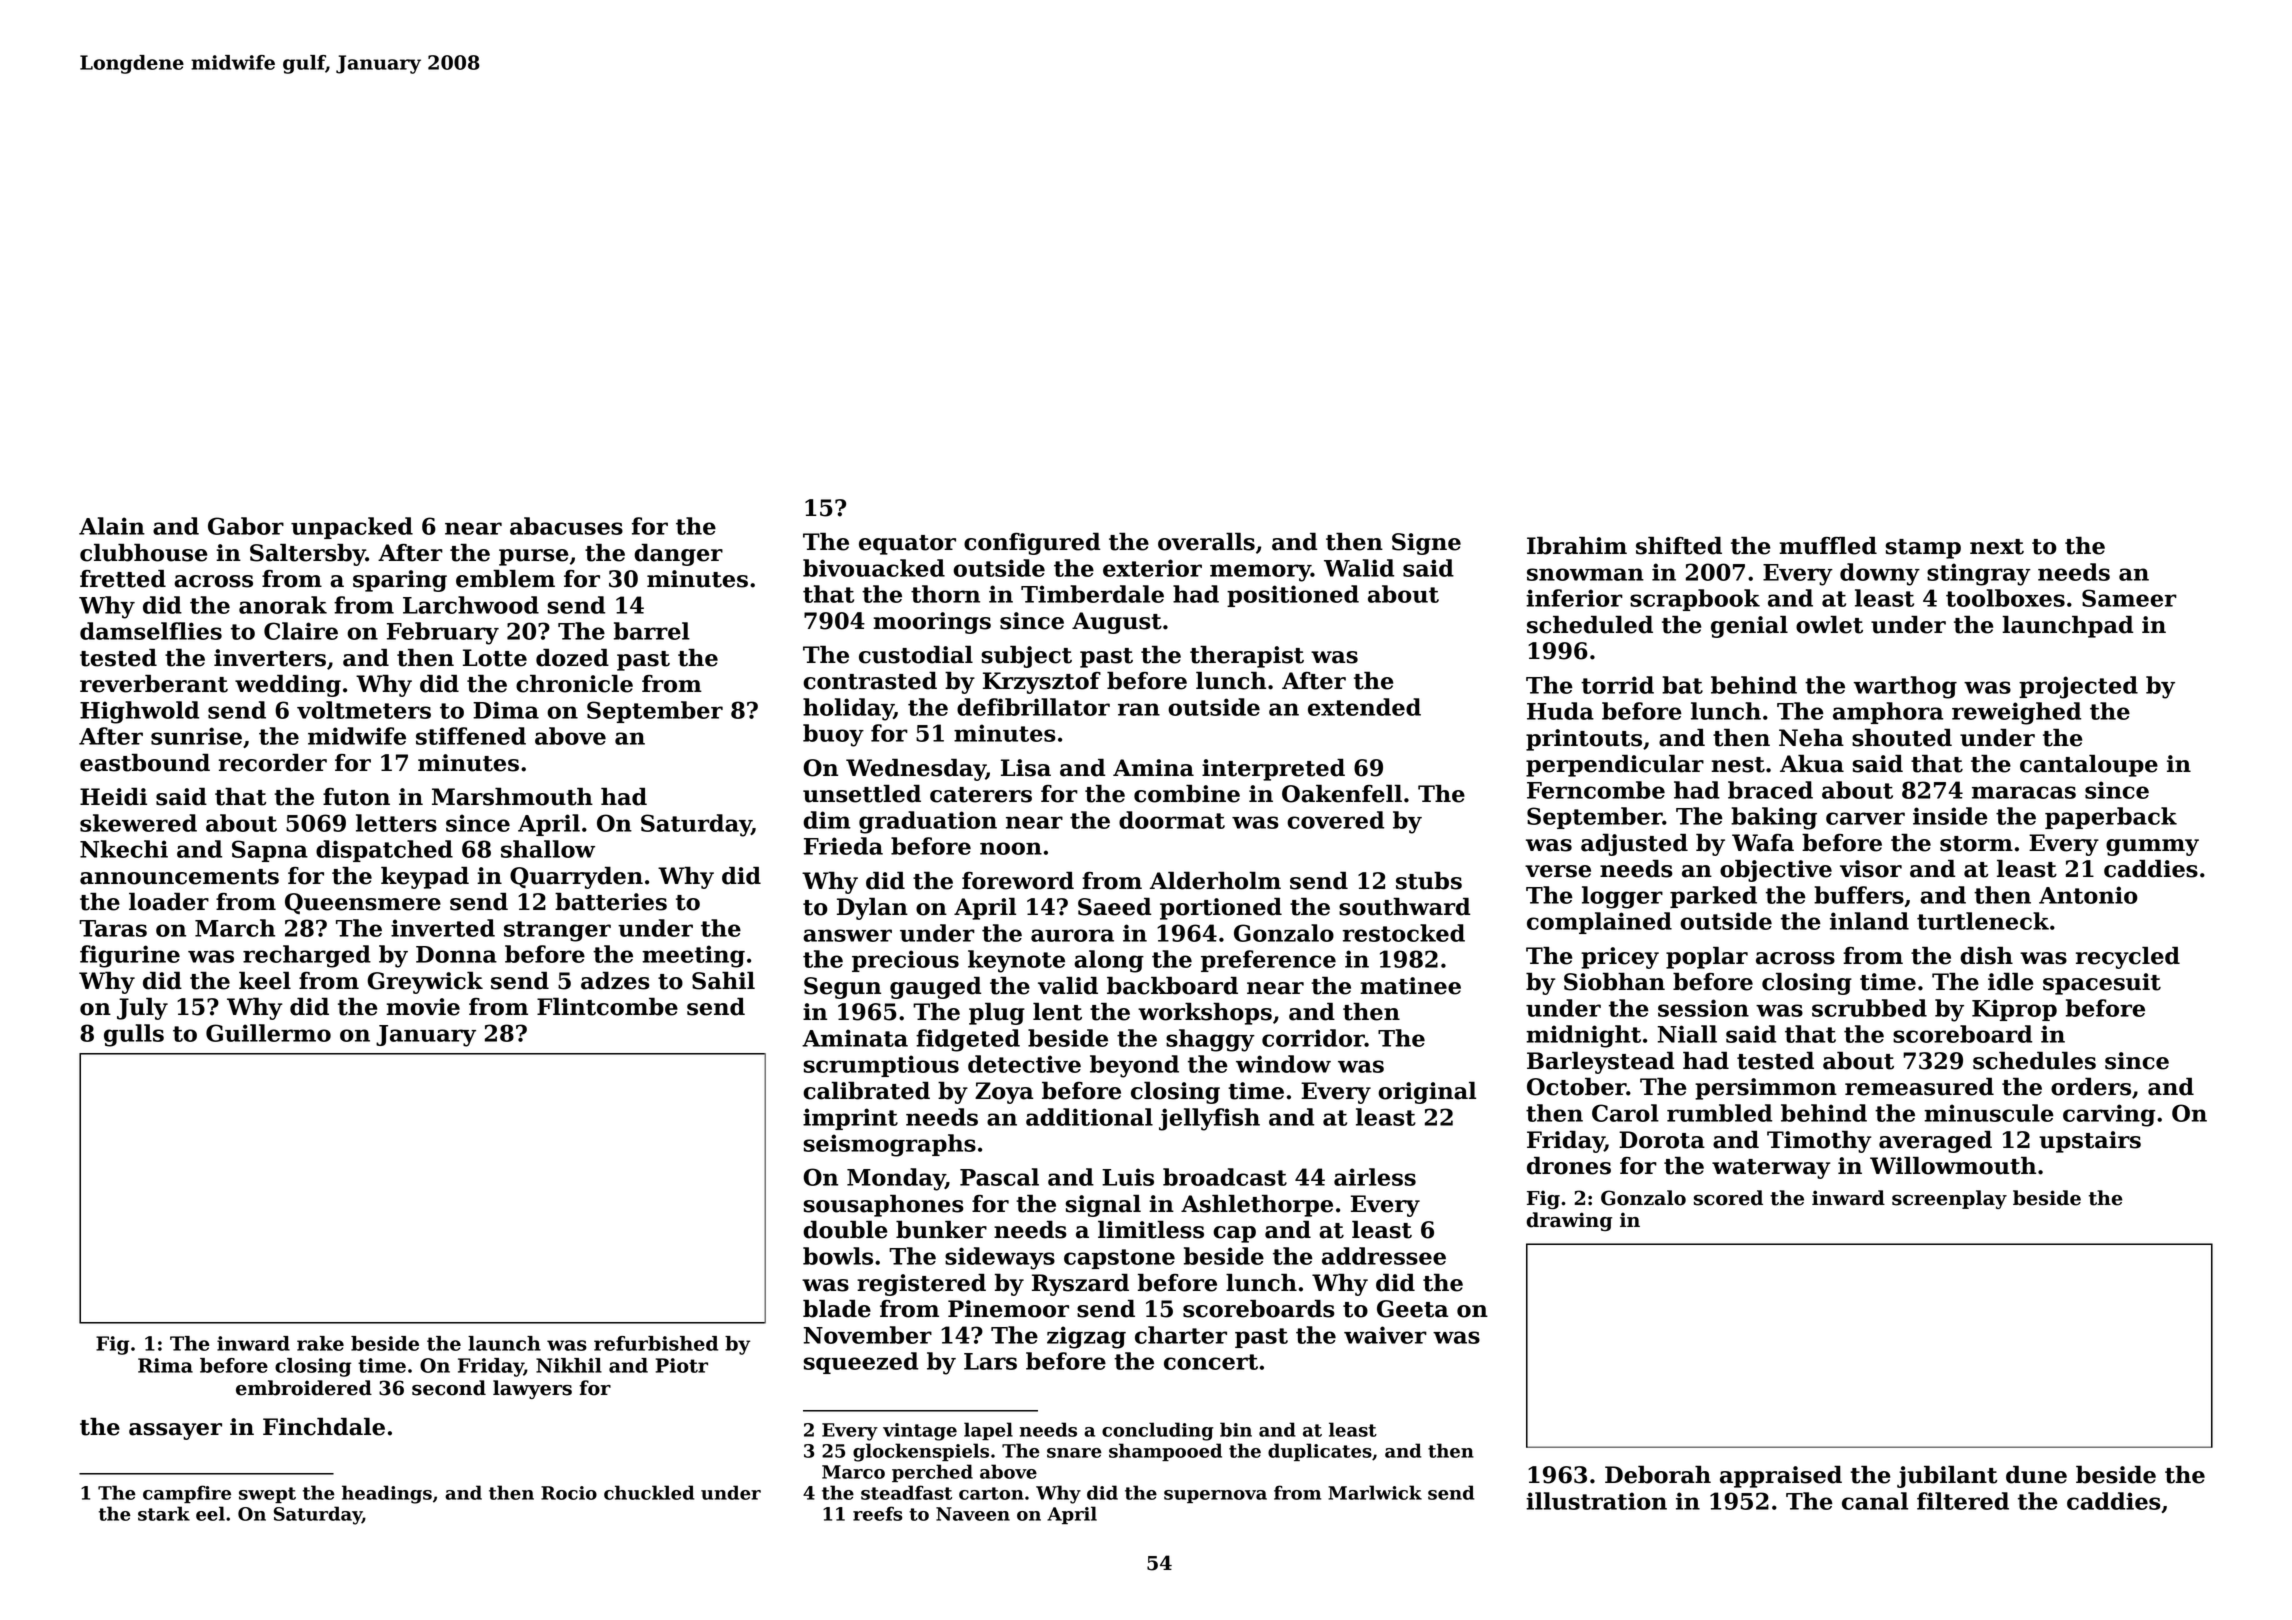 This screenshot has height=1620, width=2292. I want to click on drones, so click(1569, 1166).
